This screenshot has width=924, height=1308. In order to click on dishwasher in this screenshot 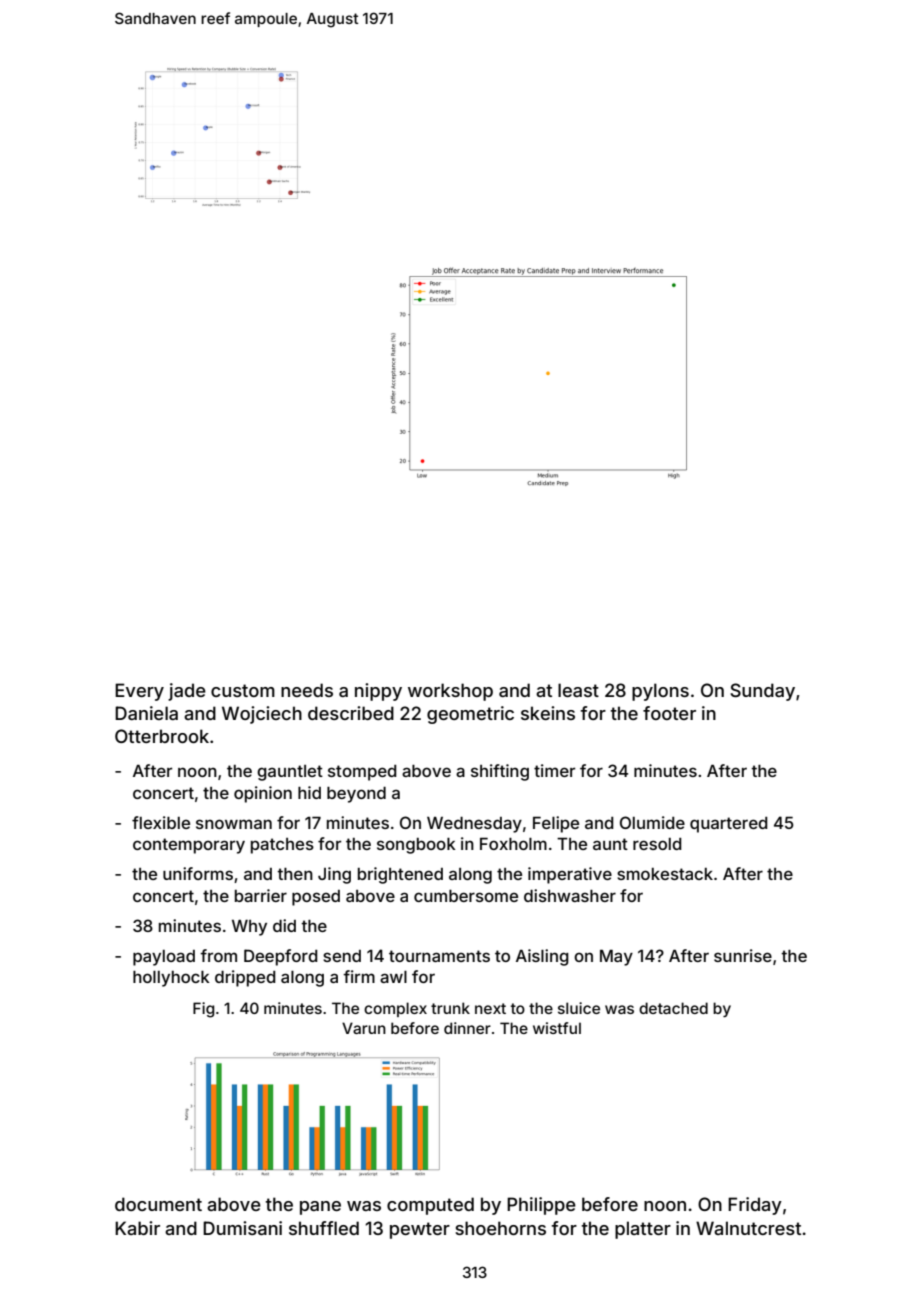, I will do `click(570, 895)`.
